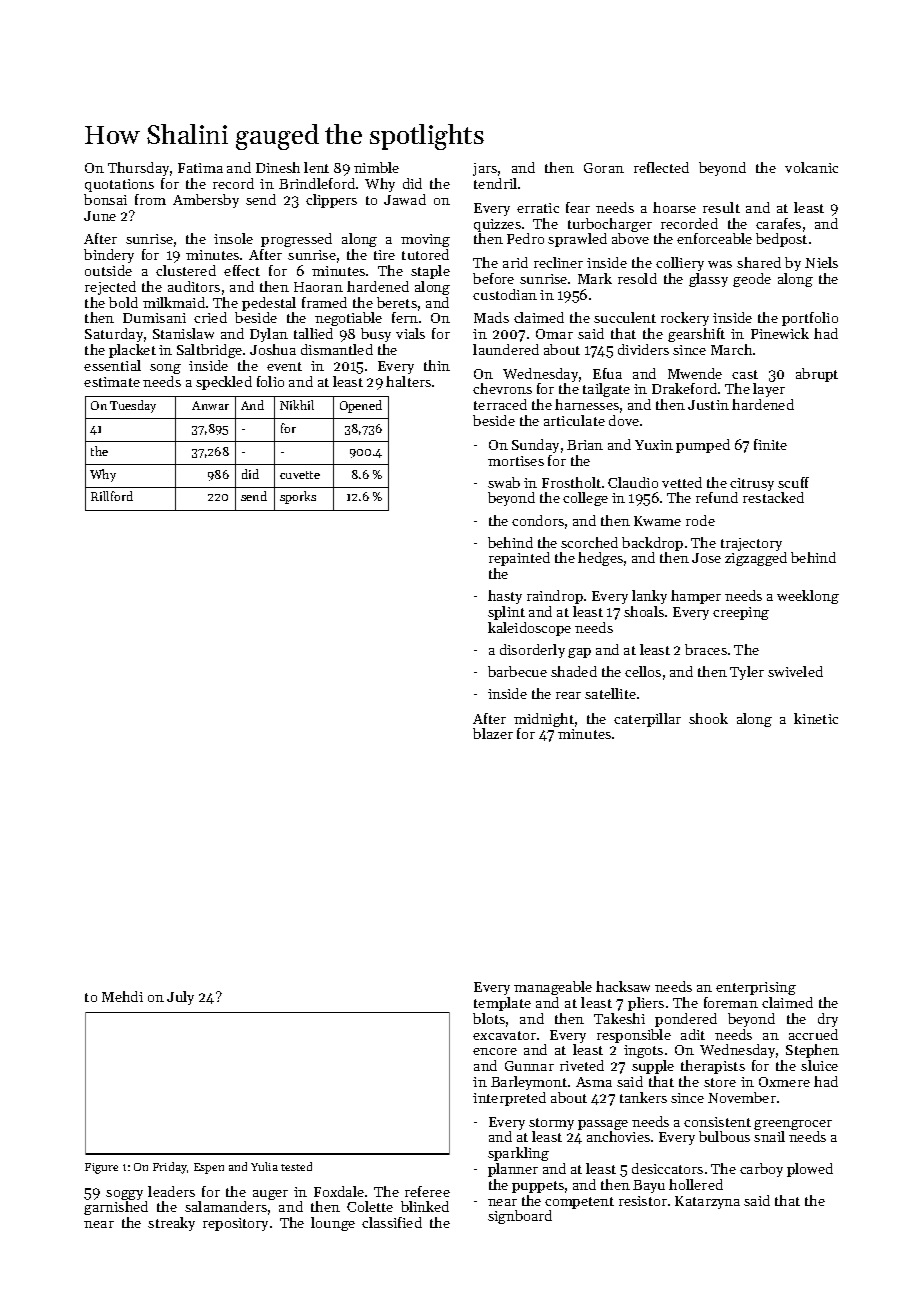 The image size is (924, 1308). What do you see at coordinates (516, 461) in the document?
I see `mortises` at bounding box center [516, 461].
